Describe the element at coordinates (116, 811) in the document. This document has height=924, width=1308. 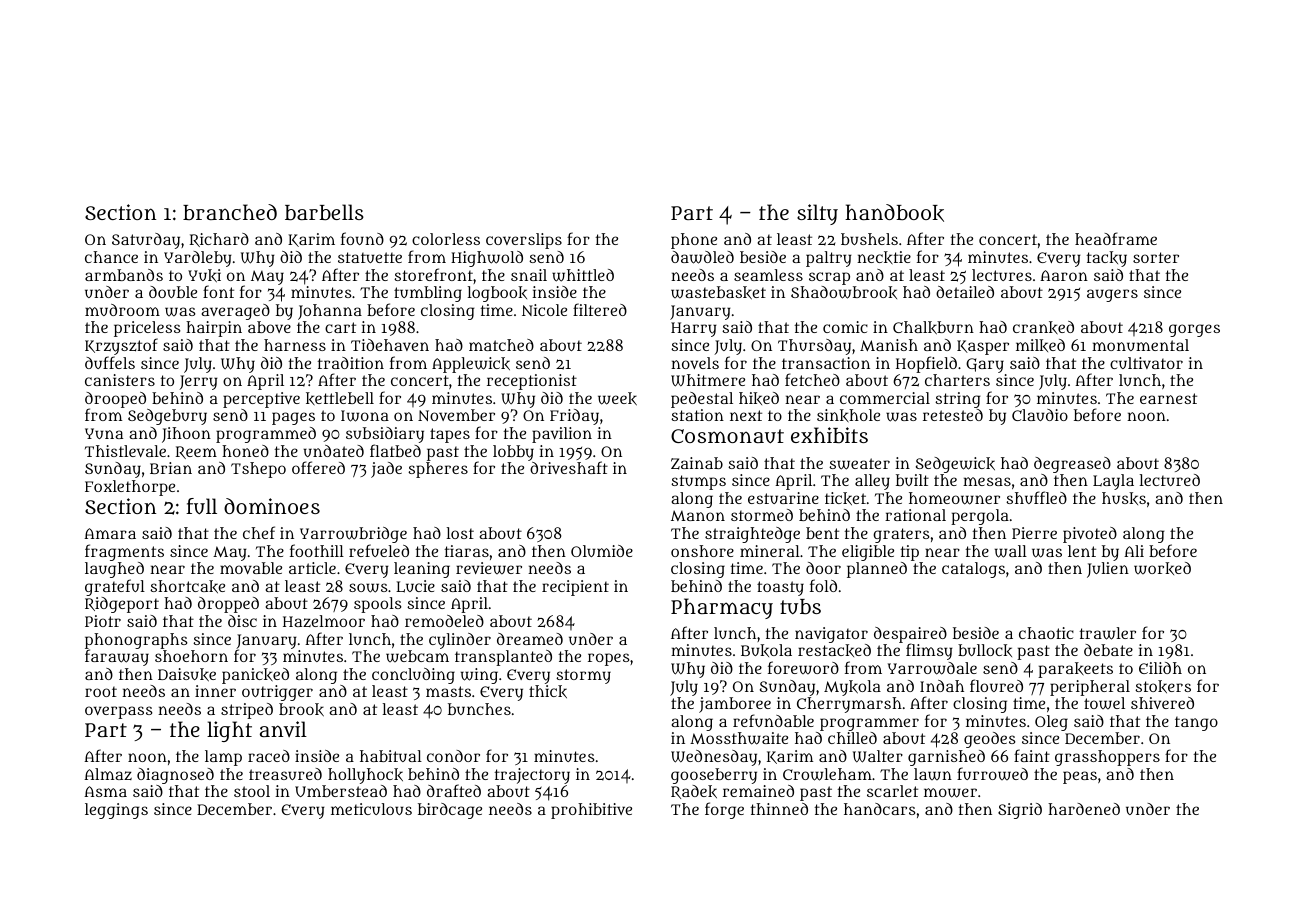
I see `leggings` at that location.
